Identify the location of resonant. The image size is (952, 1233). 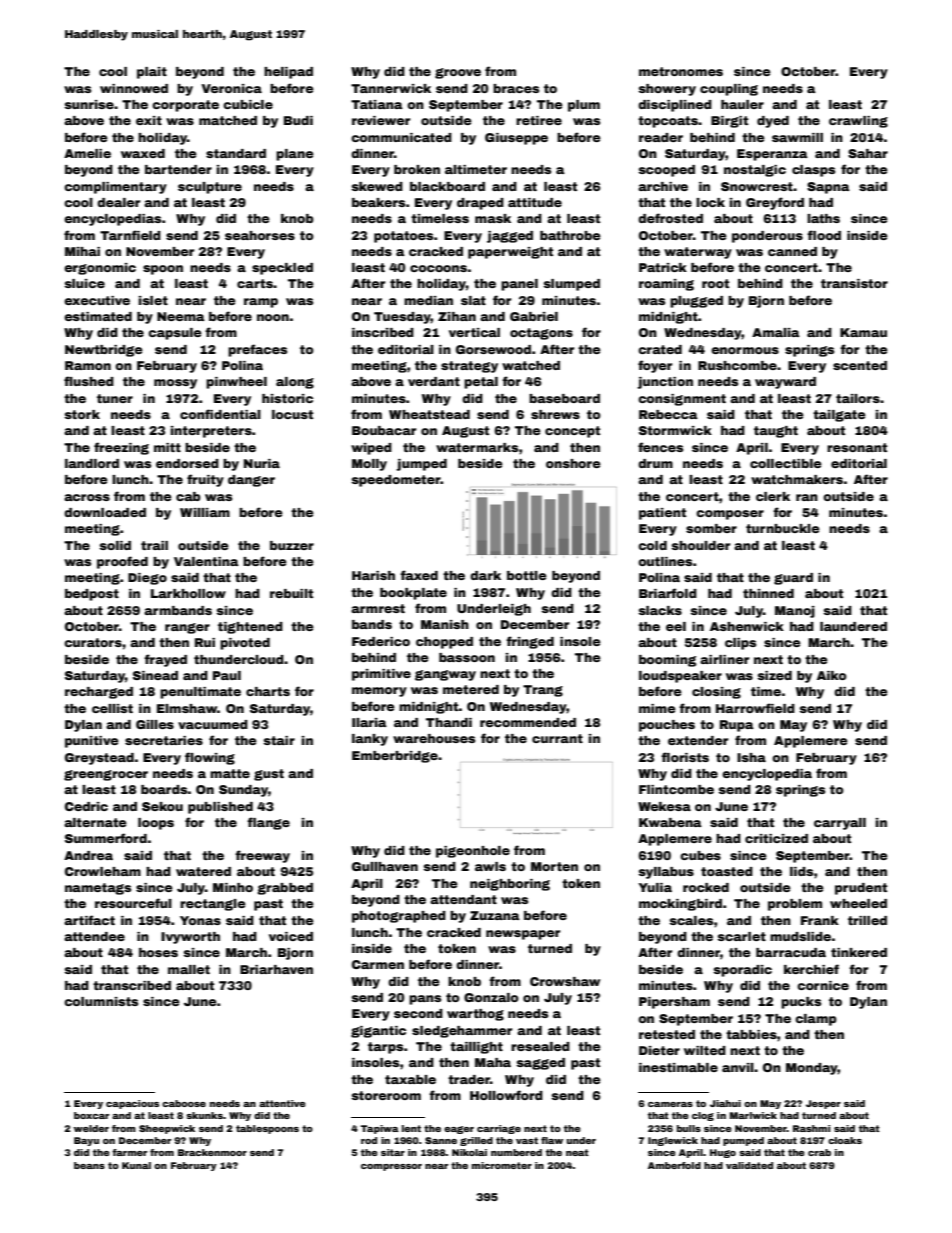
(857, 447).
